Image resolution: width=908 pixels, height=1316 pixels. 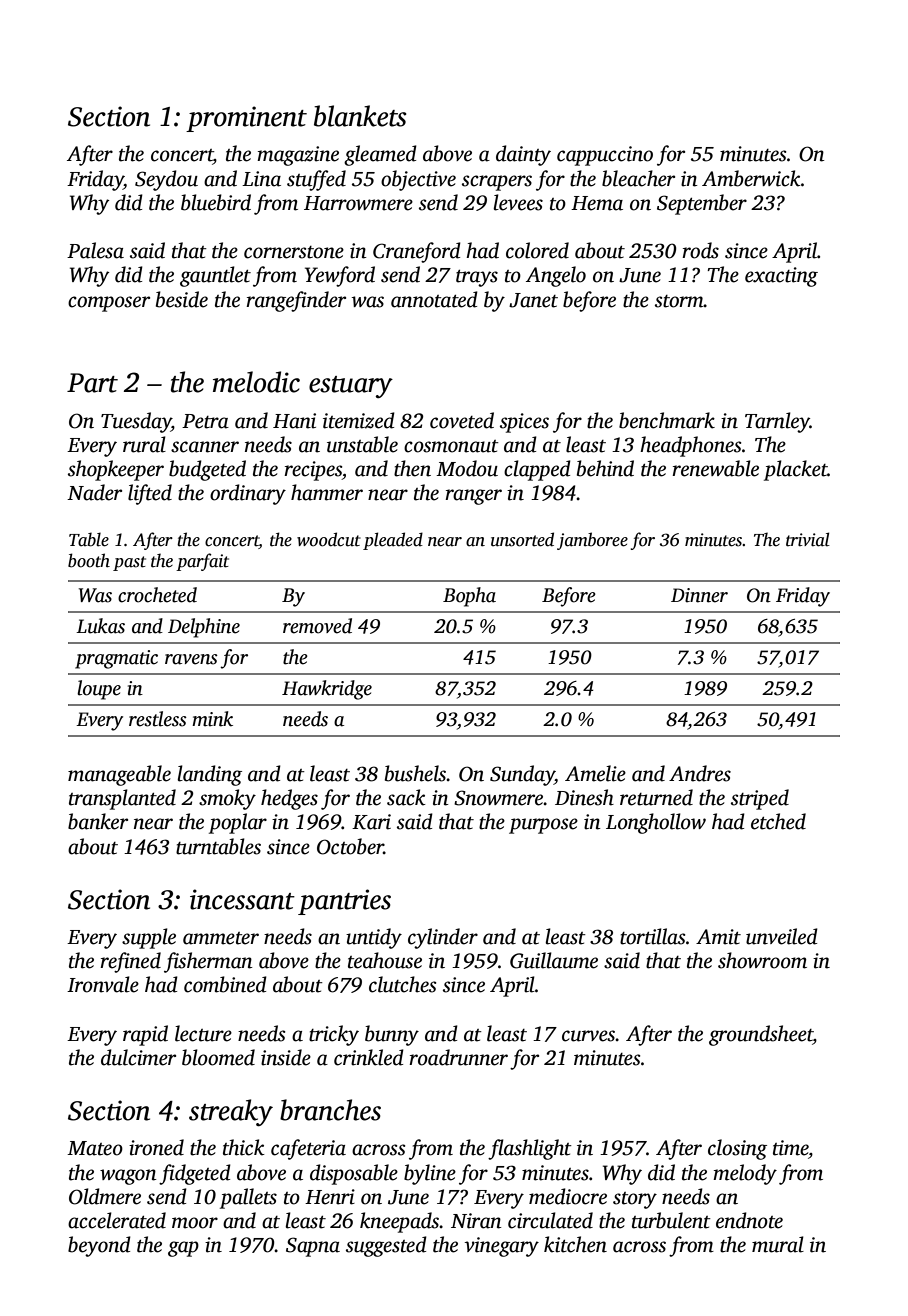 I want to click on parfait, so click(x=202, y=562).
